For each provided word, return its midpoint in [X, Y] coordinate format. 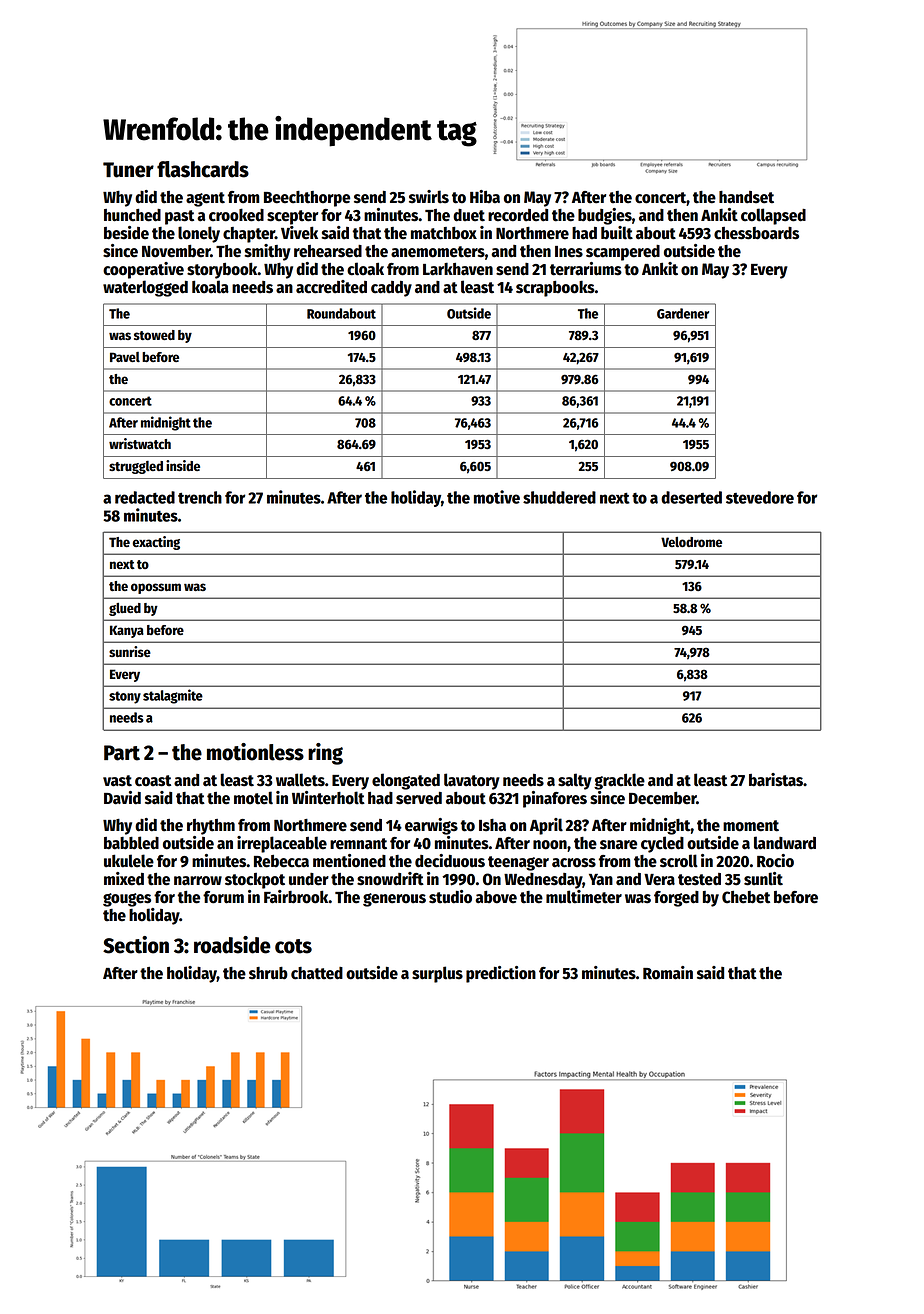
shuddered [559, 497]
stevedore [760, 497]
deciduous [450, 861]
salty [575, 781]
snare [618, 845]
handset [746, 197]
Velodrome [691, 542]
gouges [127, 900]
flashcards [203, 169]
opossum [156, 588]
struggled [136, 467]
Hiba [485, 196]
